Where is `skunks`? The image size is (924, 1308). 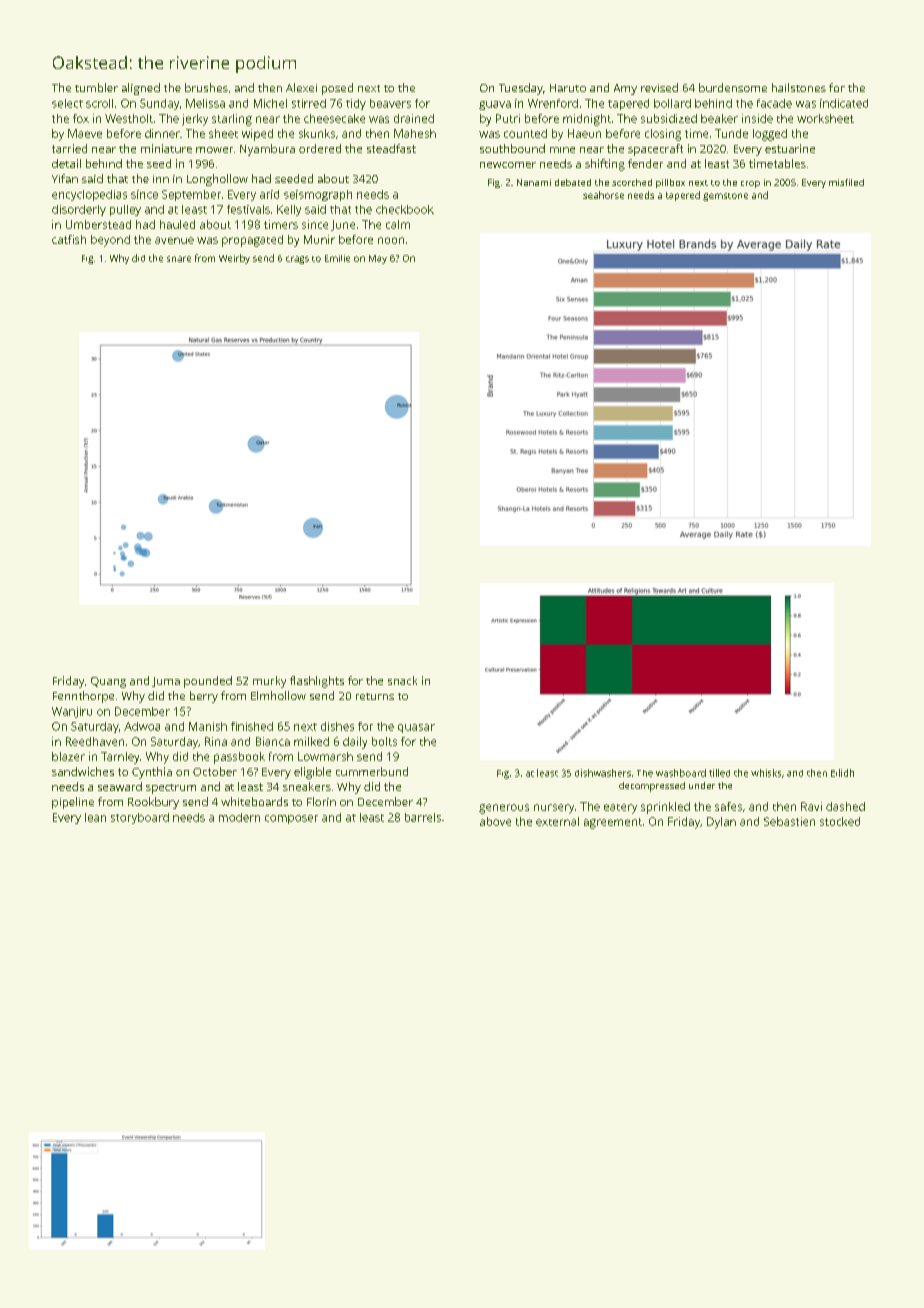 skunks is located at coordinates (317, 133).
